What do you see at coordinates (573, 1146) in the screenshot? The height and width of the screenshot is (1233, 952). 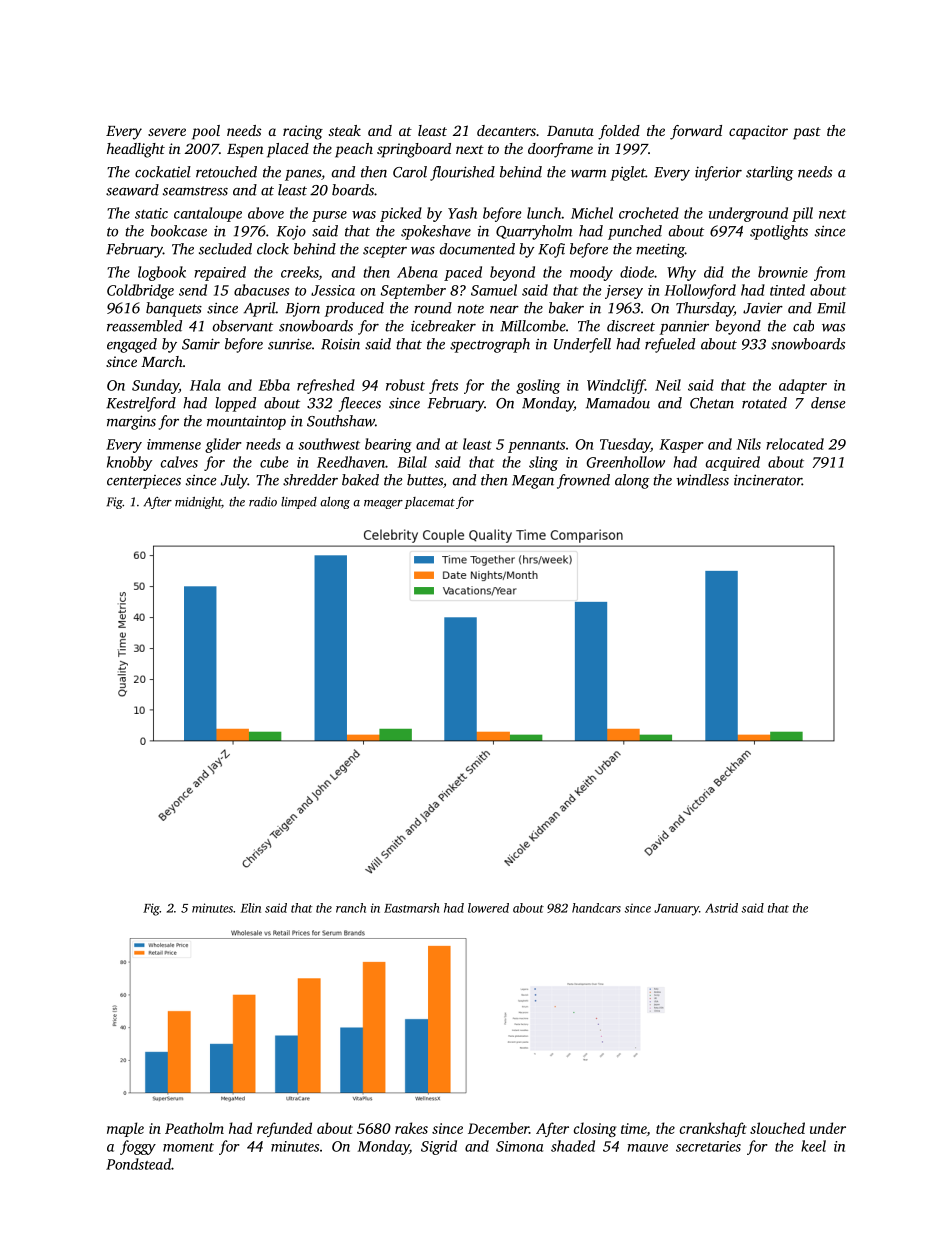 I see `shaded` at bounding box center [573, 1146].
